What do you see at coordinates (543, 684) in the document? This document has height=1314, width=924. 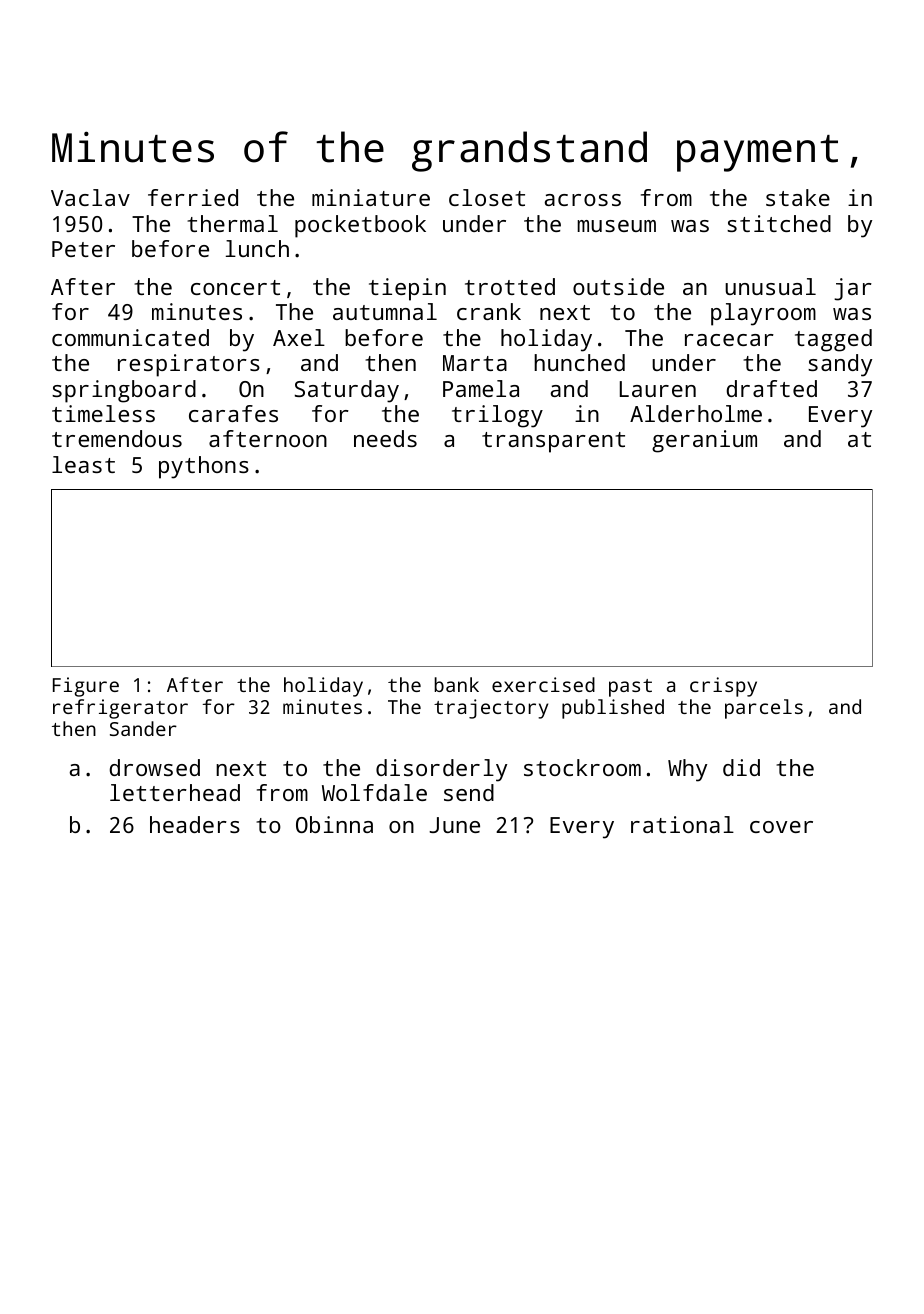 I see `exercised` at bounding box center [543, 684].
